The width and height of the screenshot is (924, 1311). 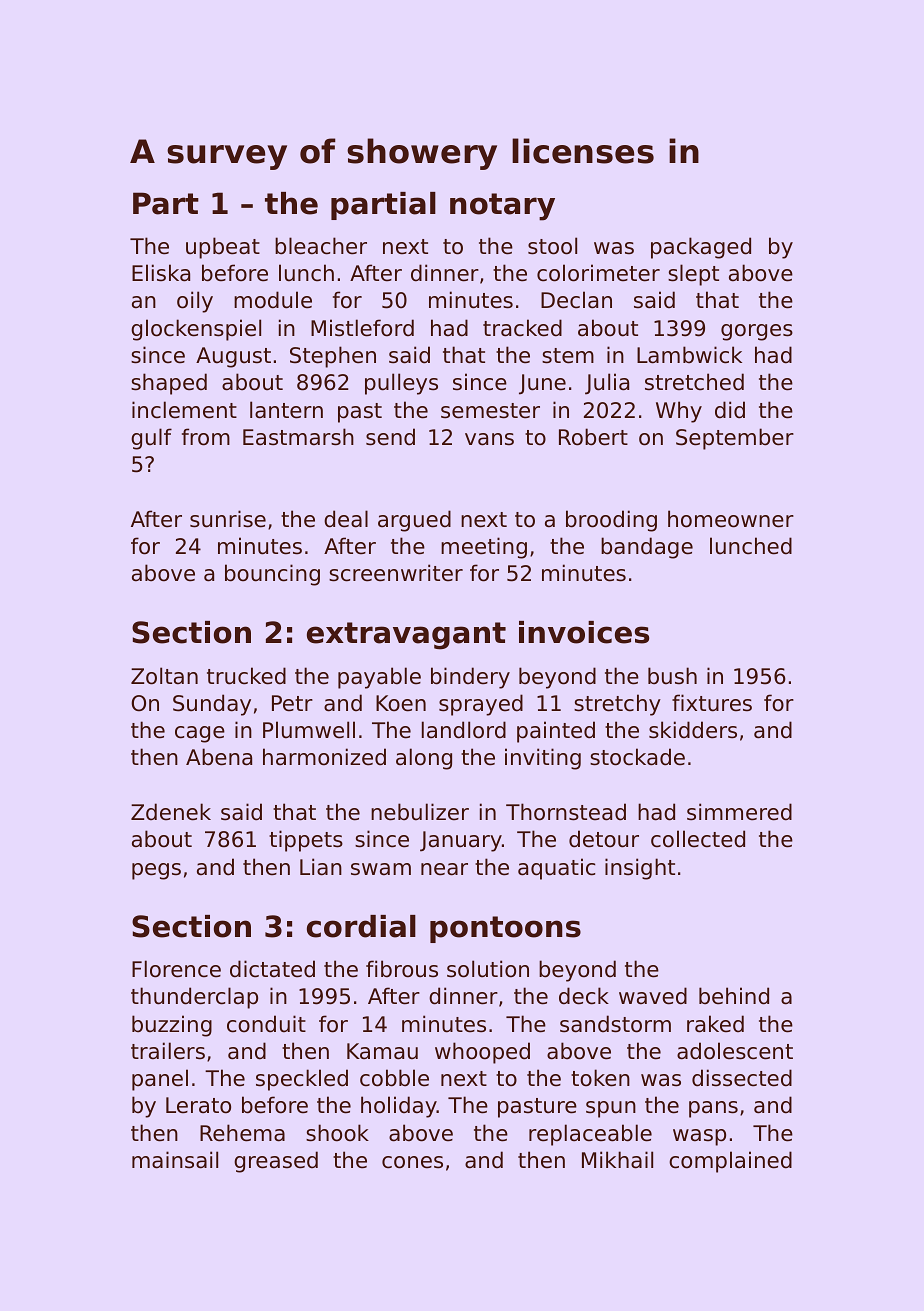 What do you see at coordinates (286, 410) in the screenshot?
I see `lantern` at bounding box center [286, 410].
